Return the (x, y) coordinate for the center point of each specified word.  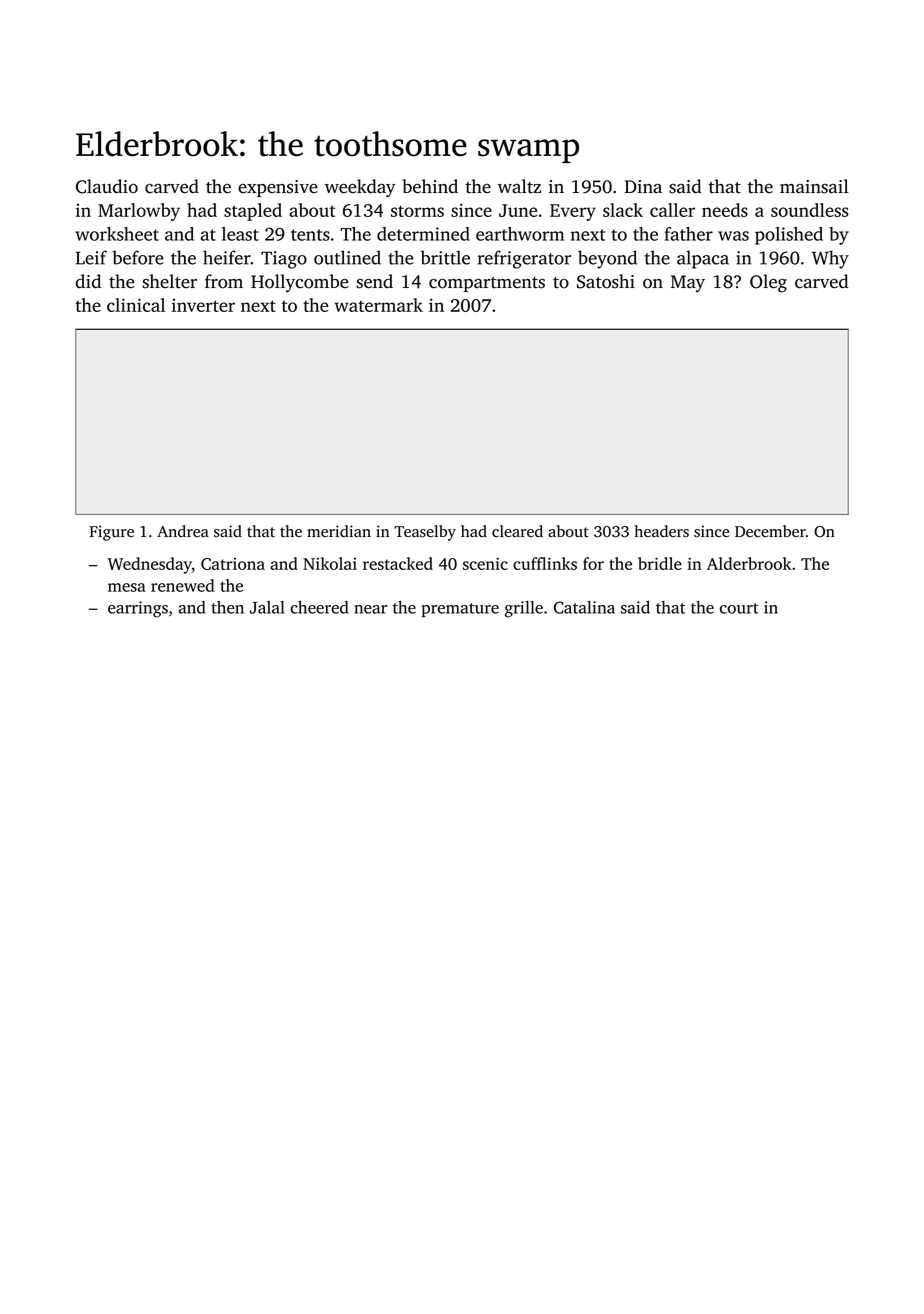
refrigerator (524, 259)
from (224, 281)
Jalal (267, 607)
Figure (111, 533)
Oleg (768, 283)
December (770, 531)
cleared (517, 531)
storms (417, 211)
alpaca (703, 259)
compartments (487, 284)
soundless (809, 210)
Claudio (107, 186)
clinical (136, 305)
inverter (203, 305)
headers (662, 531)
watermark (378, 305)
